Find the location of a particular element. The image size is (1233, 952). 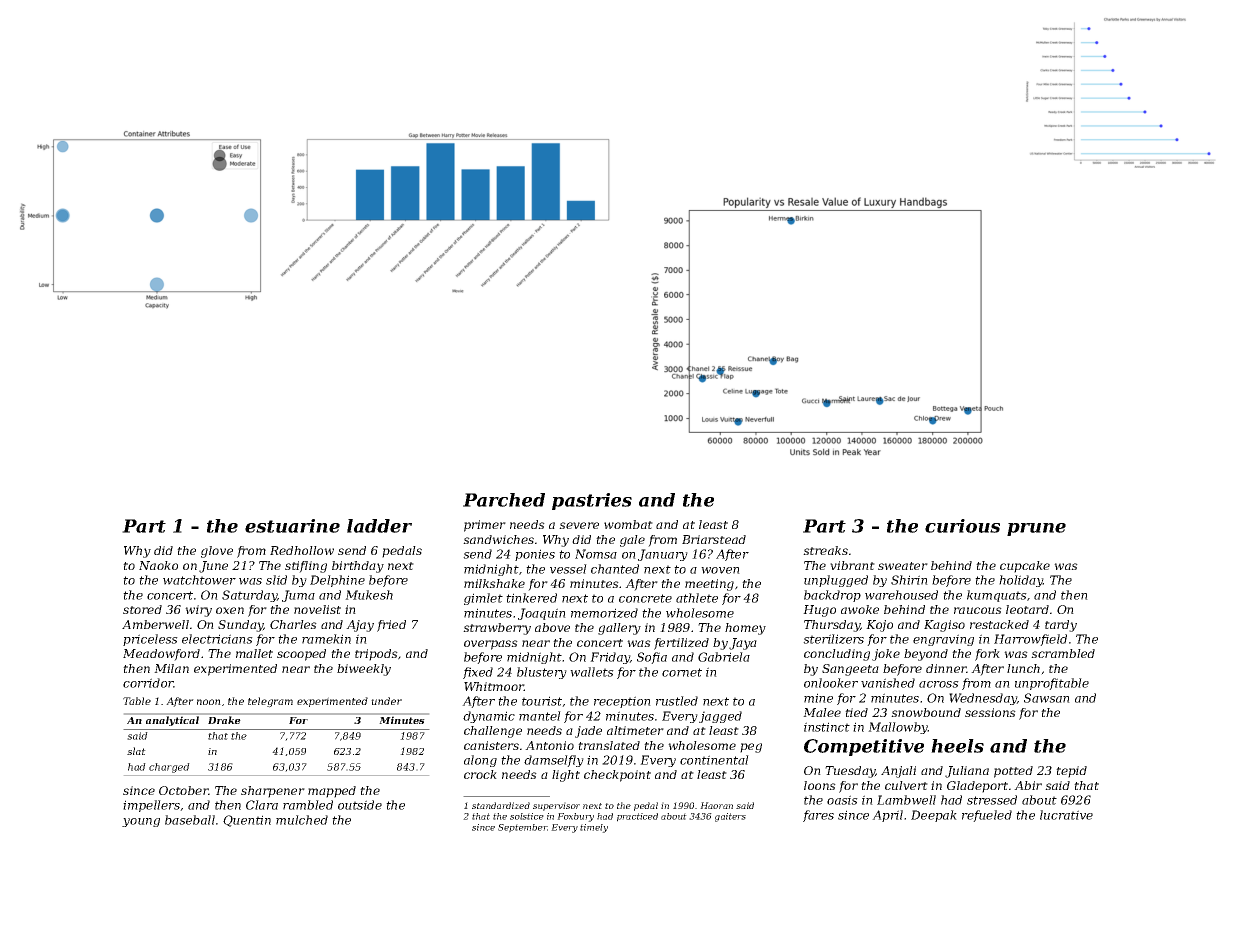

dynamic is located at coordinates (489, 717).
